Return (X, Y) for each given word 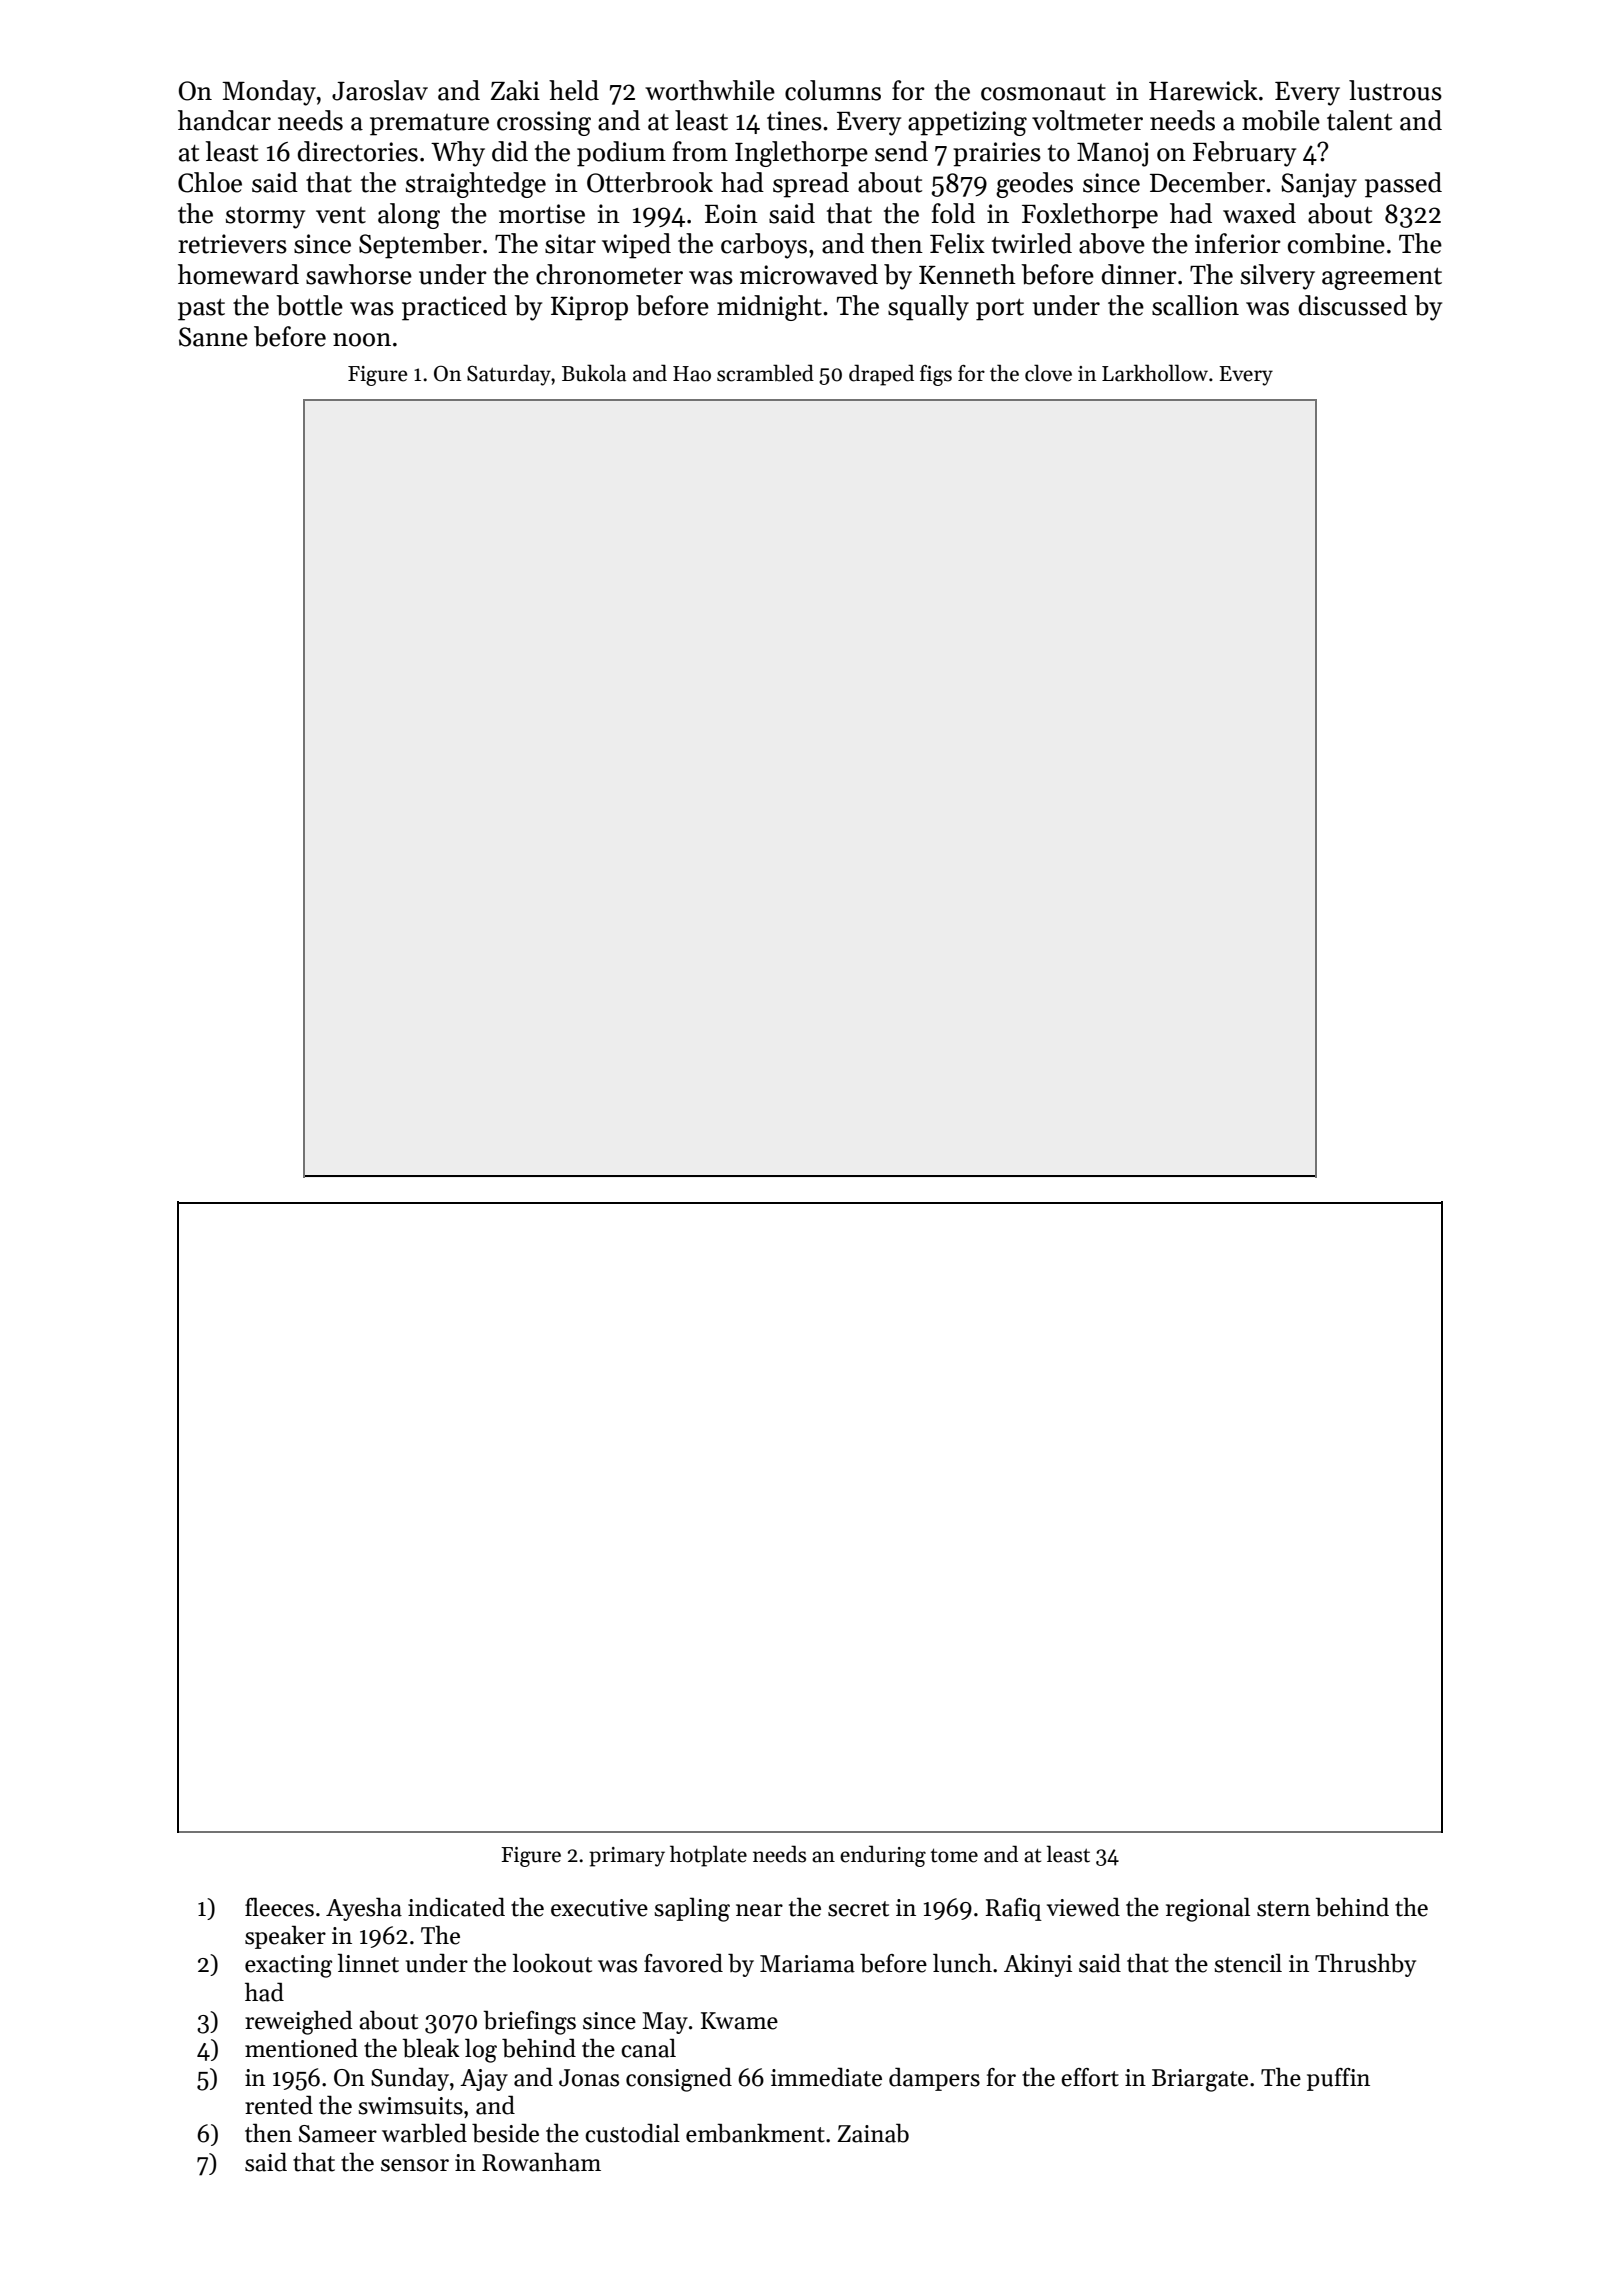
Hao (692, 374)
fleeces (279, 1907)
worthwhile (710, 90)
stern (1283, 1909)
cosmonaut (1043, 92)
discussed (1353, 305)
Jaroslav (380, 90)
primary (627, 1857)
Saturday (509, 375)
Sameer (338, 2134)
